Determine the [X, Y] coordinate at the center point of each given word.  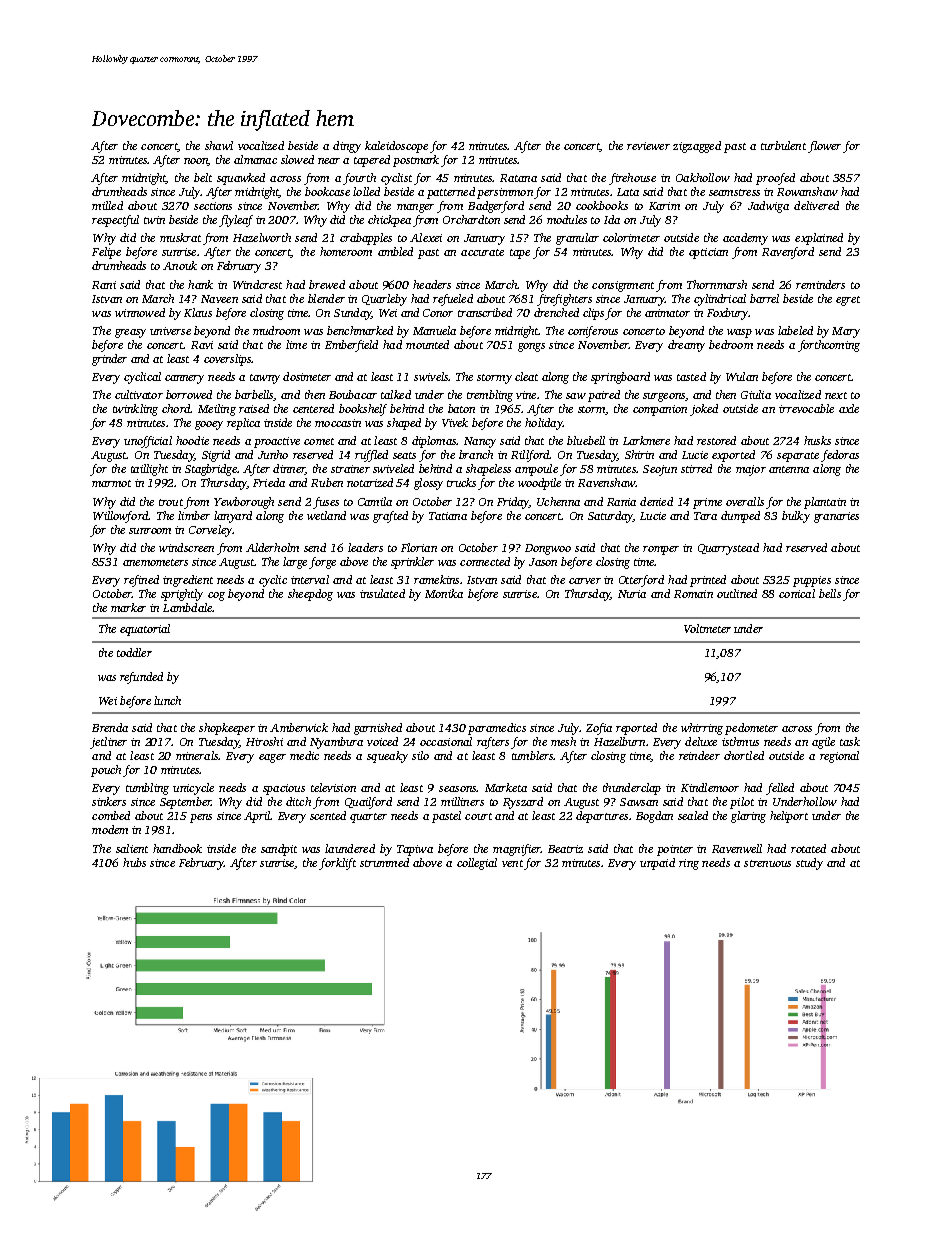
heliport [789, 817]
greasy [130, 333]
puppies [812, 581]
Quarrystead [728, 549]
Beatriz [565, 849]
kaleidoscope [396, 147]
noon [196, 162]
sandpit [279, 850]
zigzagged [697, 147]
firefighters [564, 300]
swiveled [393, 468]
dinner [289, 469]
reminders [820, 284]
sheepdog [310, 595]
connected [485, 561]
